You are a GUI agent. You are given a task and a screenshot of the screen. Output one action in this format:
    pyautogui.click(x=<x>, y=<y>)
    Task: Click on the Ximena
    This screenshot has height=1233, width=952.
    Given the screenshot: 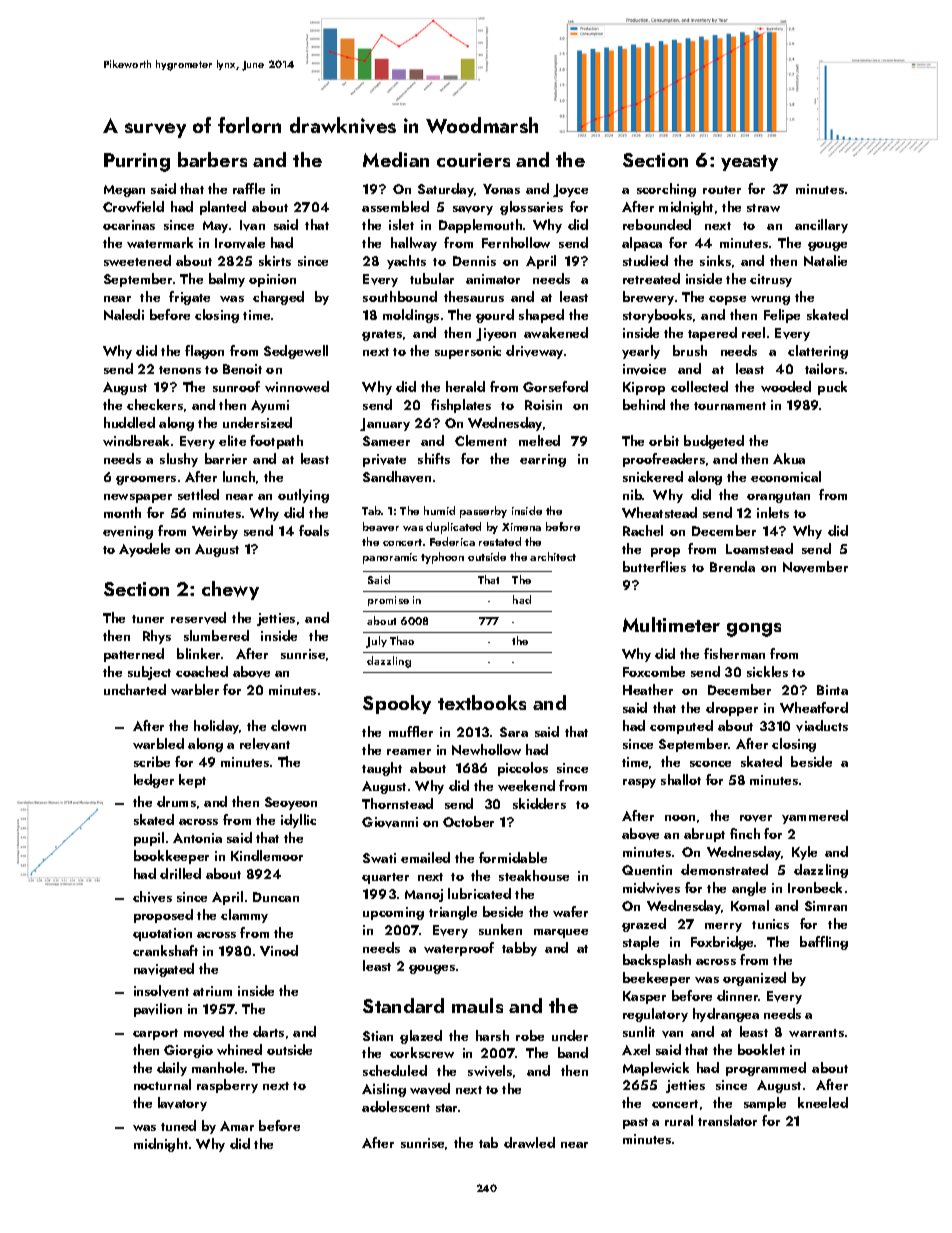 What is the action you would take?
    pyautogui.click(x=521, y=527)
